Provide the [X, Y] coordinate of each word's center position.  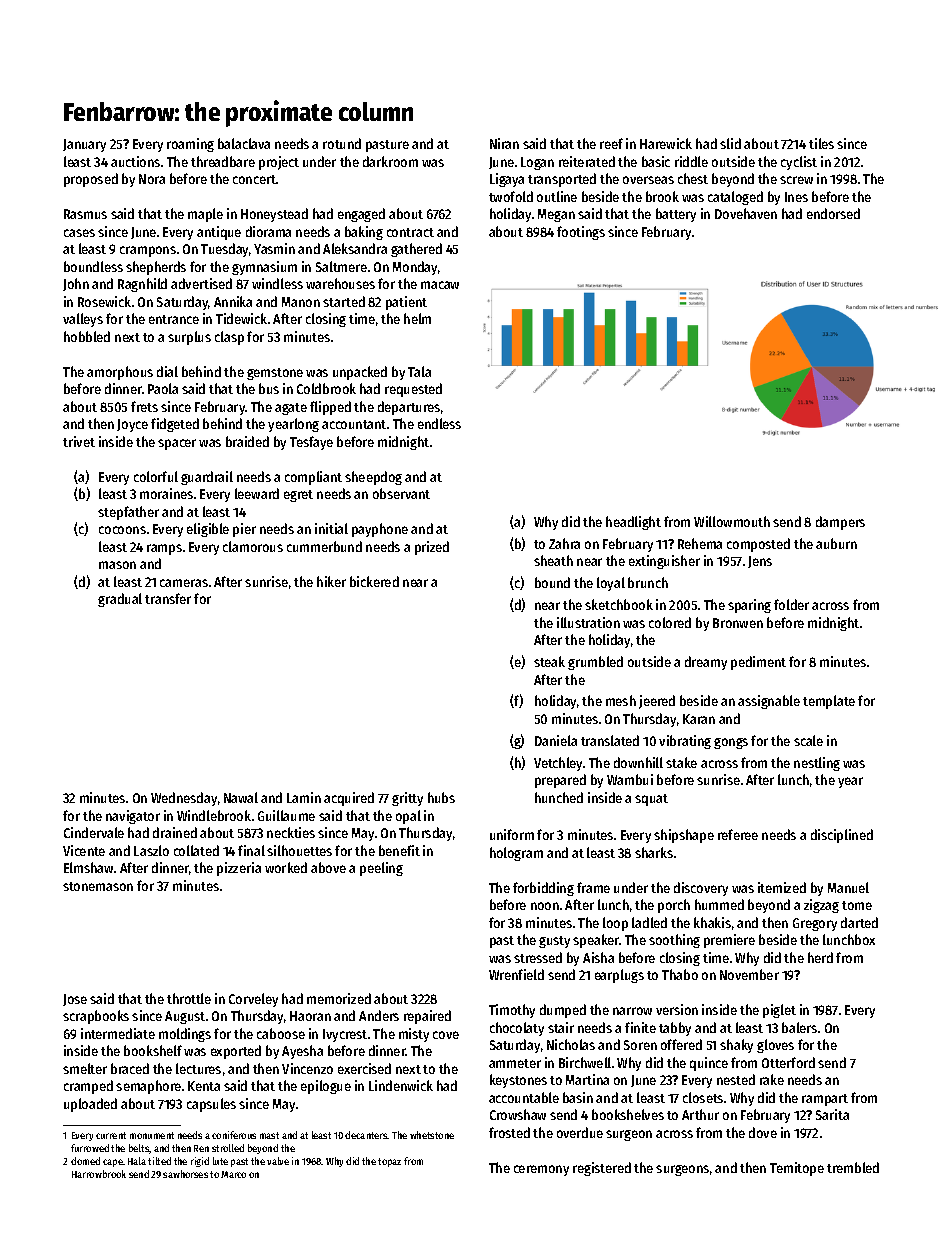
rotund [342, 143]
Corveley [253, 1000]
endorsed [833, 213]
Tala [419, 371]
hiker [331, 581]
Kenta [204, 1086]
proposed [91, 180]
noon [545, 906]
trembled [853, 1167]
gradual [120, 600]
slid [730, 143]
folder [791, 604]
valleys [83, 320]
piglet [779, 1011]
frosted [509, 1132]
